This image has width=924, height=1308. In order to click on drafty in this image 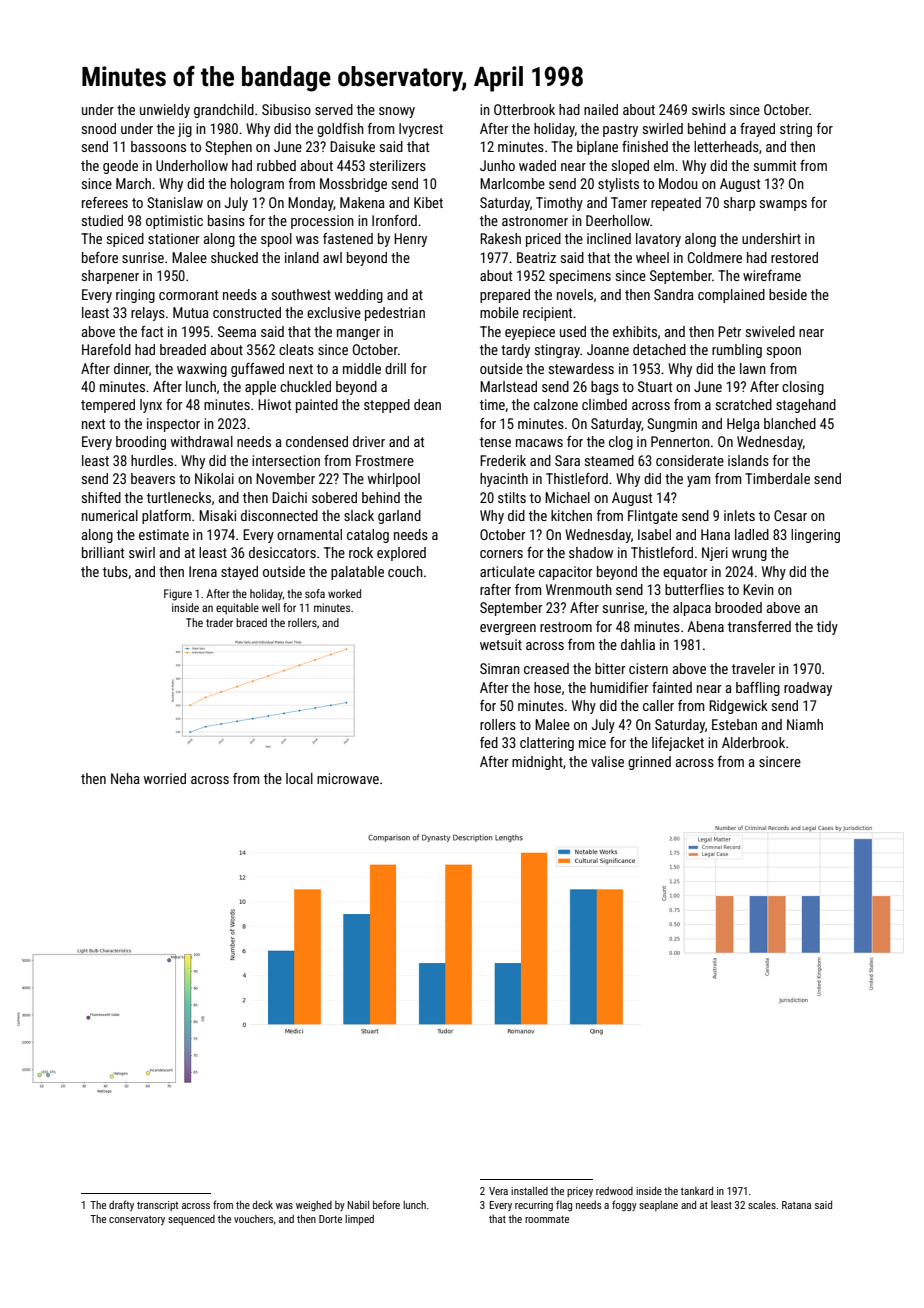, I will do `click(121, 1205)`.
